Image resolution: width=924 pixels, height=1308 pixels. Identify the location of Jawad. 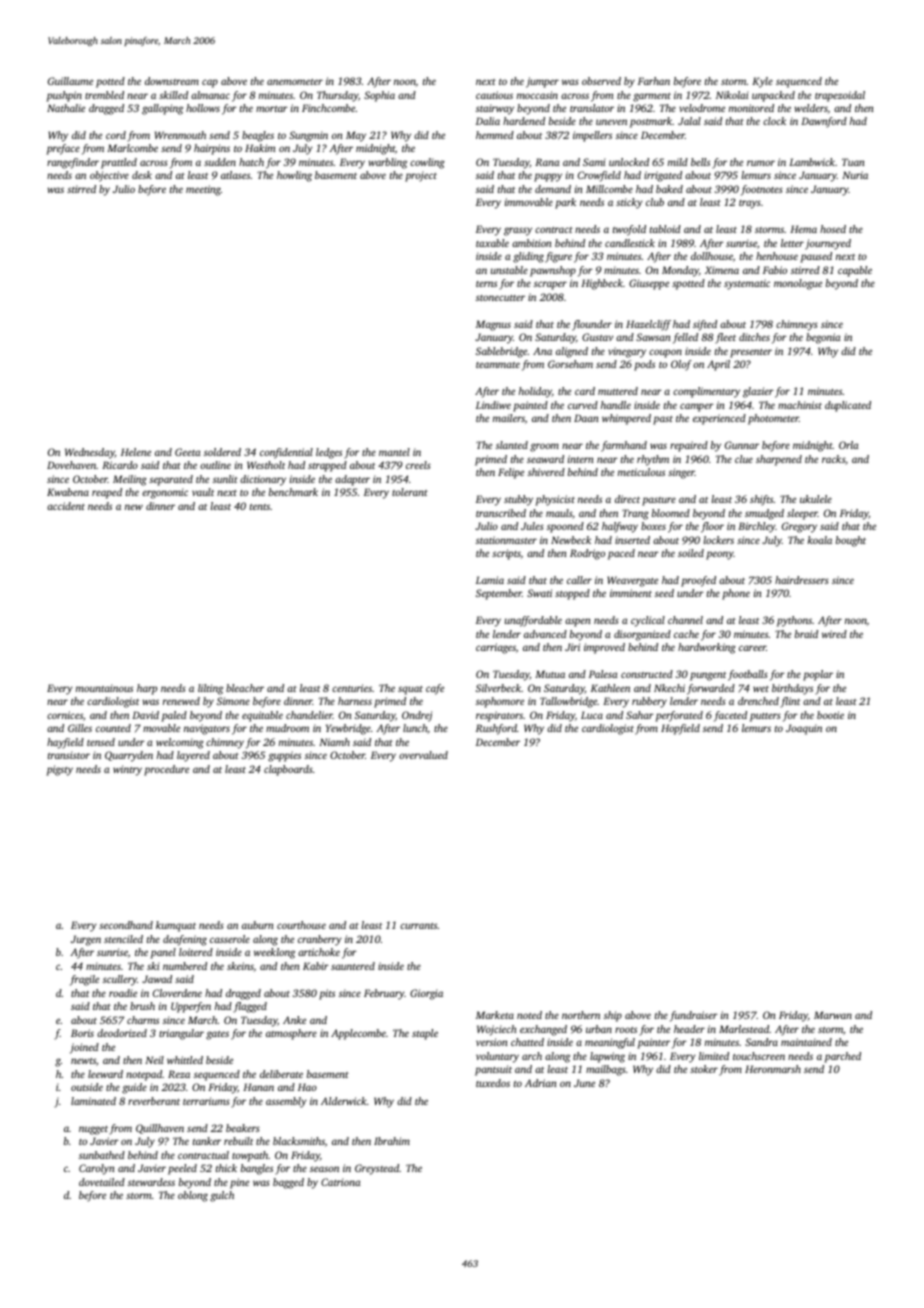
(157, 979).
